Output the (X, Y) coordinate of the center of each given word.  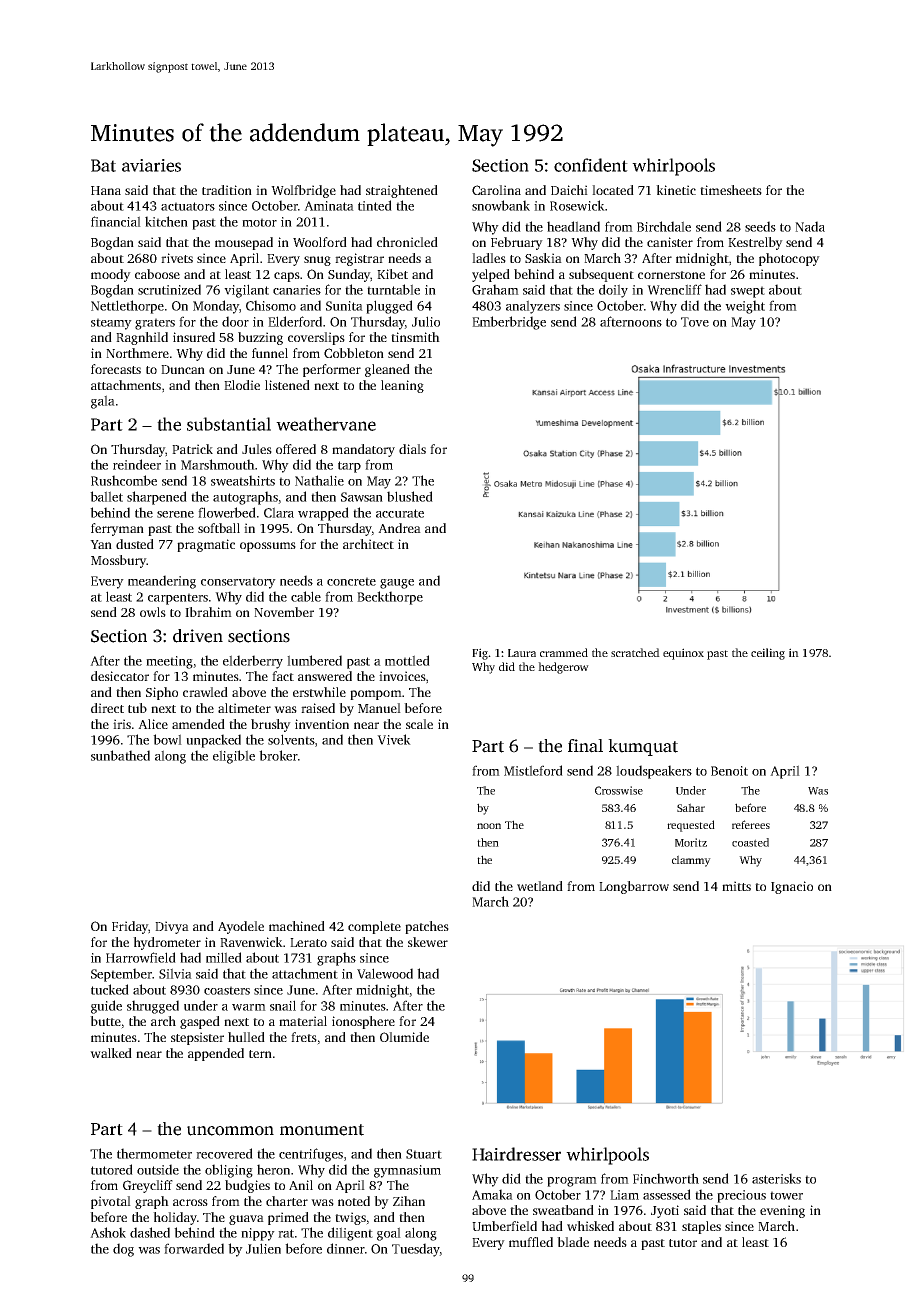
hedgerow (563, 668)
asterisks (776, 1178)
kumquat (643, 747)
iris (122, 724)
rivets (177, 258)
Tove (695, 322)
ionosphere (363, 1022)
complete (374, 927)
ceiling (768, 654)
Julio (426, 321)
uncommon (230, 1131)
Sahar (691, 807)
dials (412, 449)
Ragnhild (142, 338)
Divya (172, 927)
